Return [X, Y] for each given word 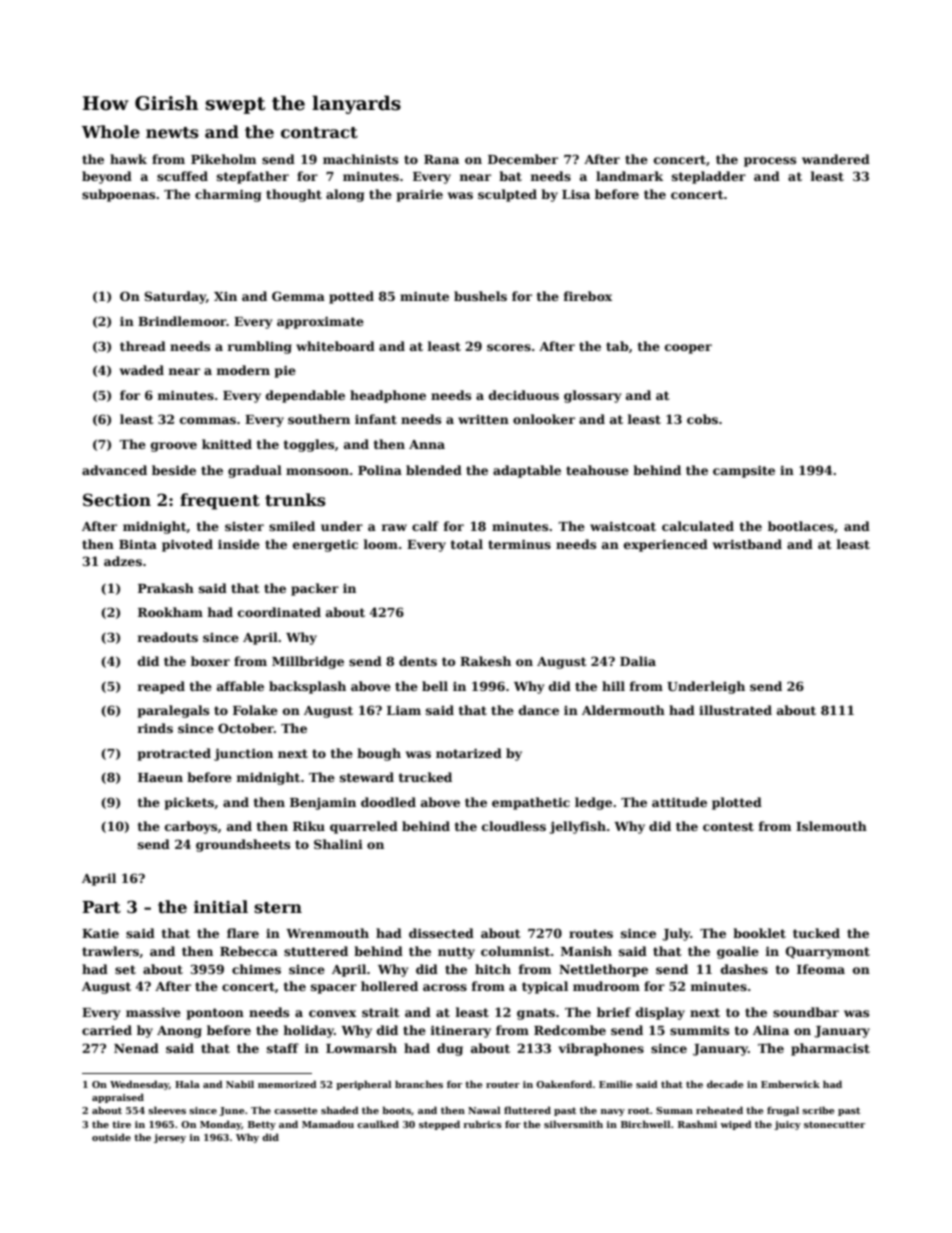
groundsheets [243, 845]
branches [419, 1084]
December [523, 159]
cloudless [514, 826]
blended [434, 470]
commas [208, 420]
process [770, 162]
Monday [220, 1125]
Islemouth [831, 826]
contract [319, 133]
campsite [744, 471]
